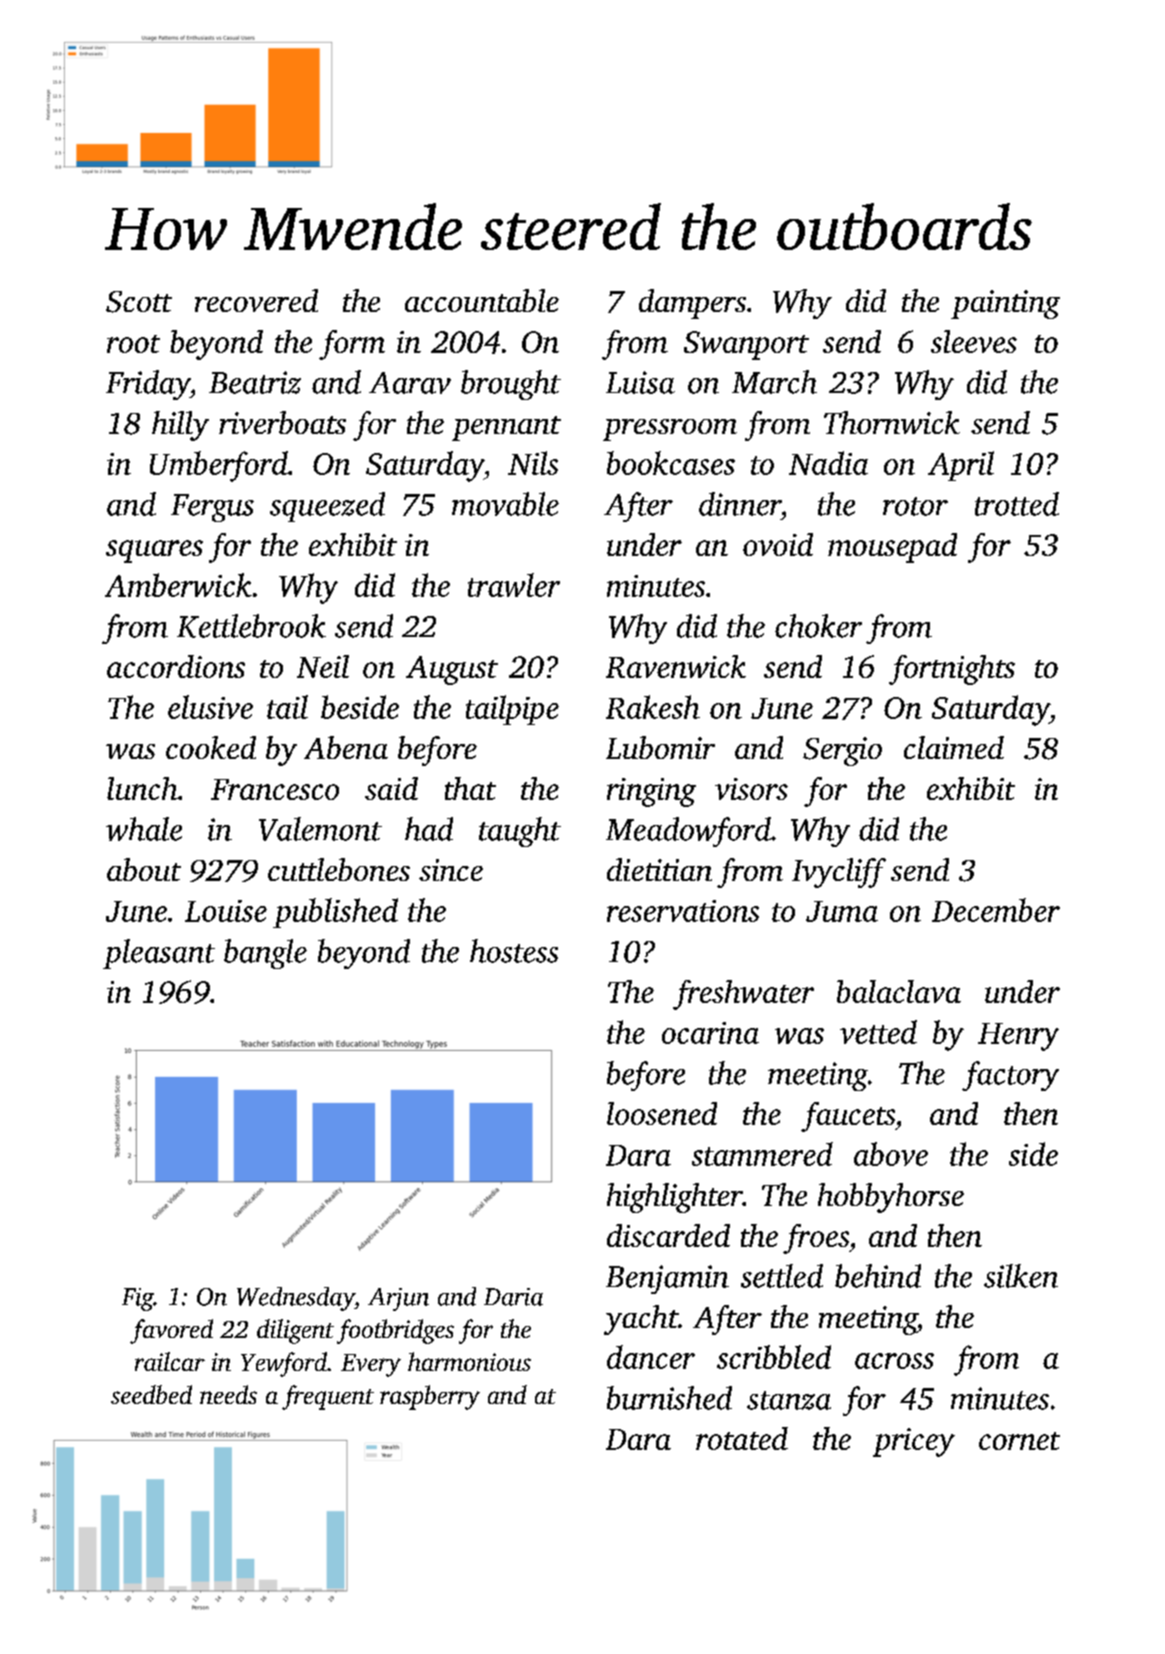  Describe the element at coordinates (742, 1438) in the screenshot. I see `rotated` at that location.
